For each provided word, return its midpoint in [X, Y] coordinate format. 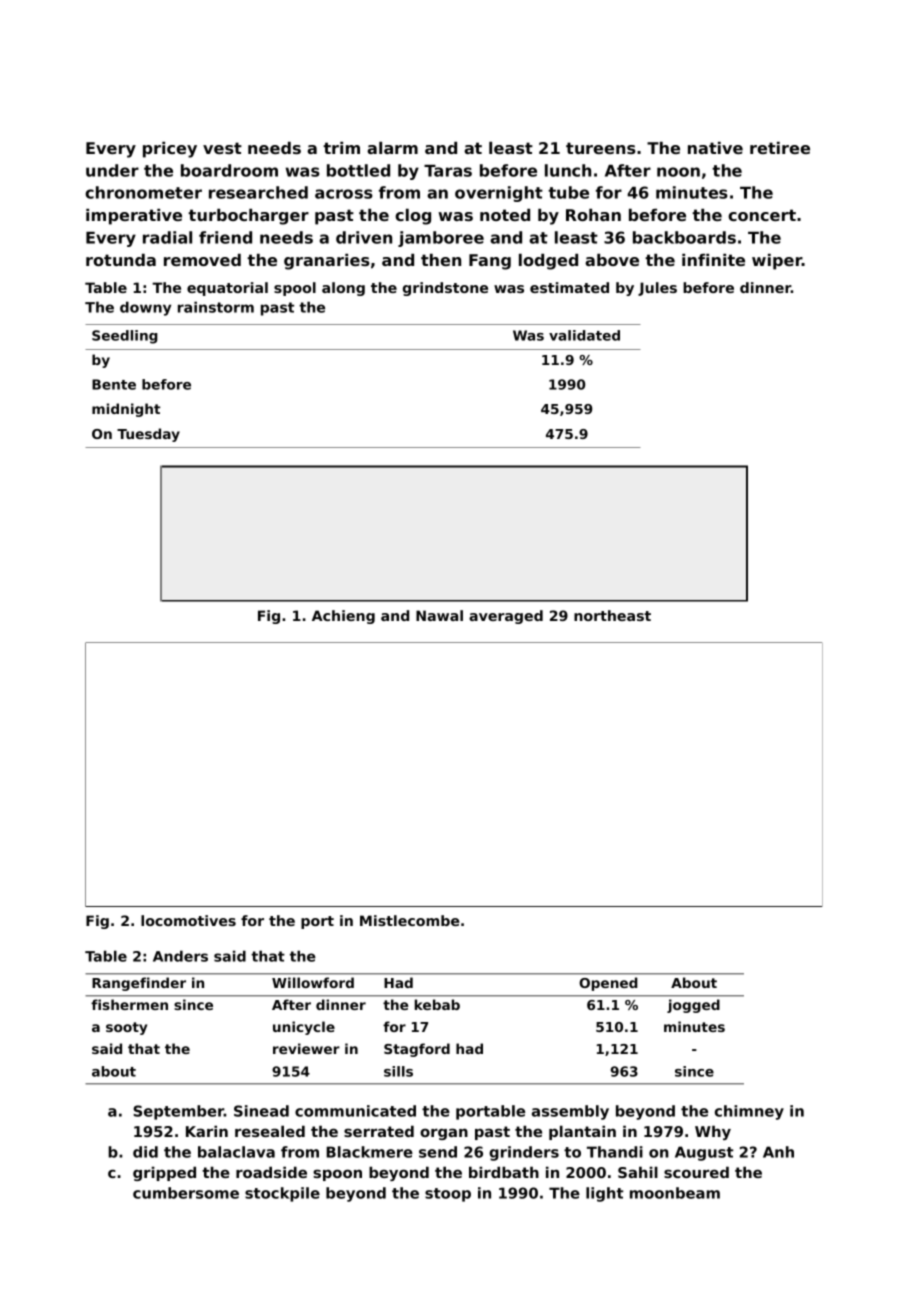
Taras [448, 171]
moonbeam [675, 1193]
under [112, 170]
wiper [777, 262]
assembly [570, 1112]
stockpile [282, 1194]
